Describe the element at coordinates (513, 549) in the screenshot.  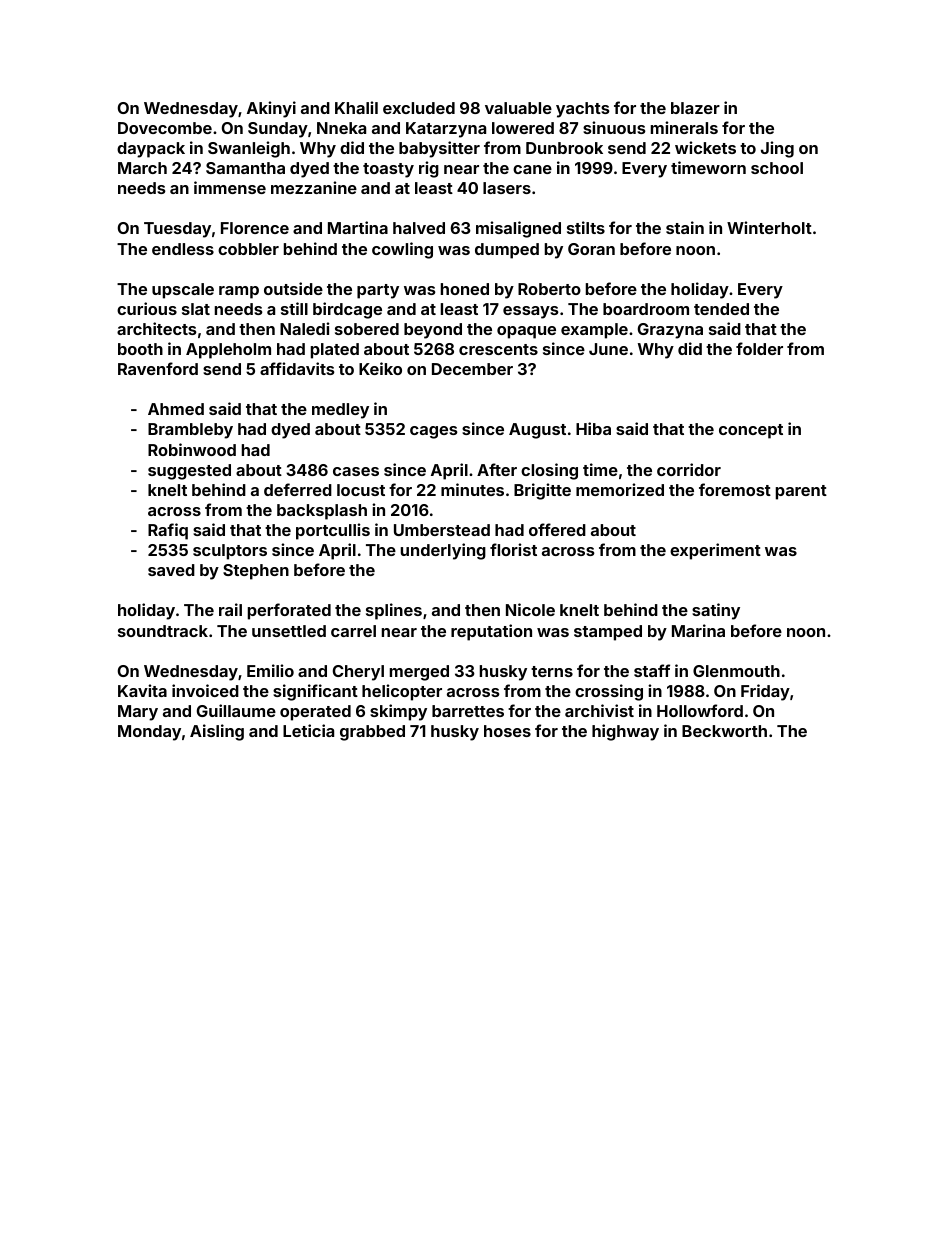
I see `florist` at that location.
